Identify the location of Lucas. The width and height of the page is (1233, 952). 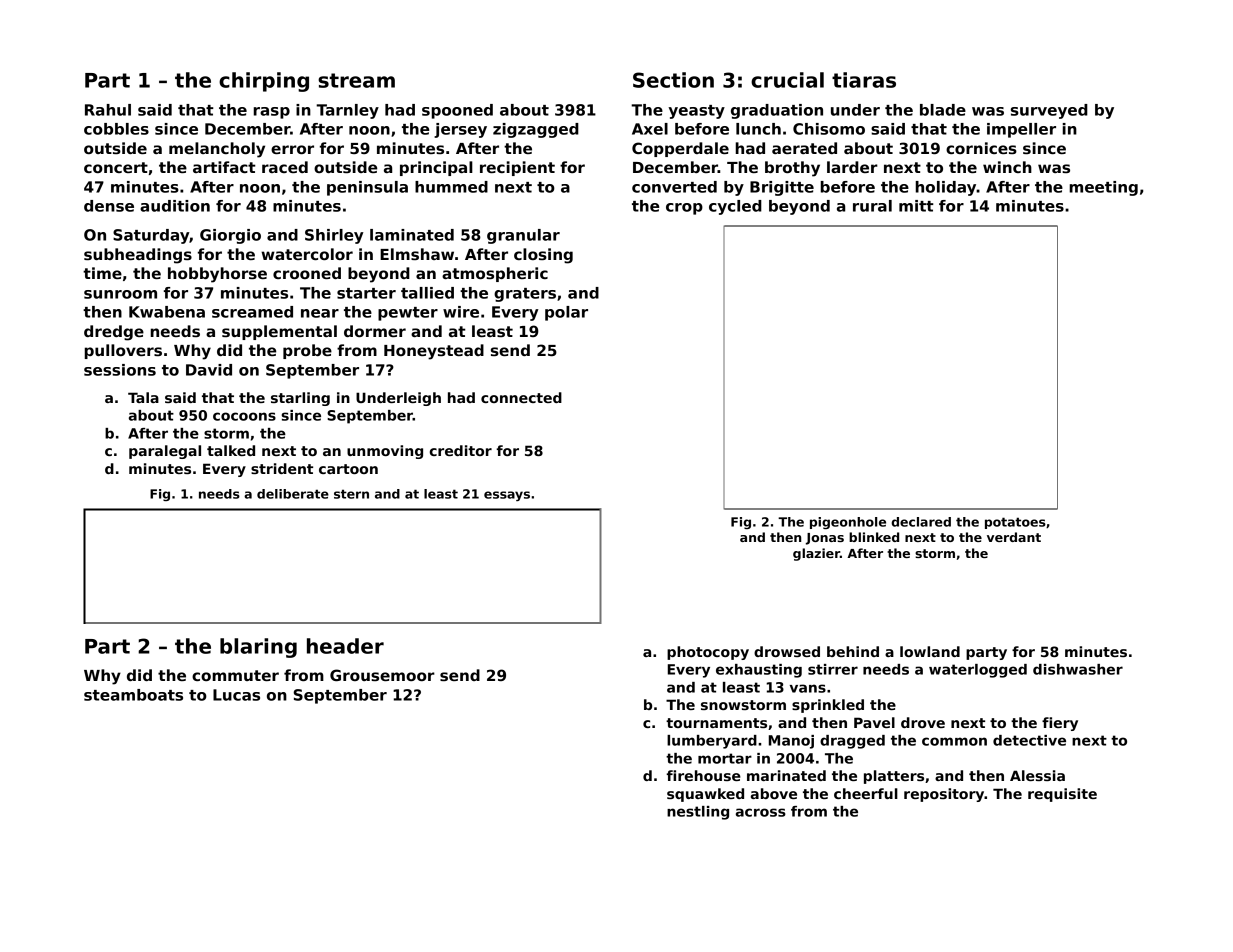
(236, 695).
